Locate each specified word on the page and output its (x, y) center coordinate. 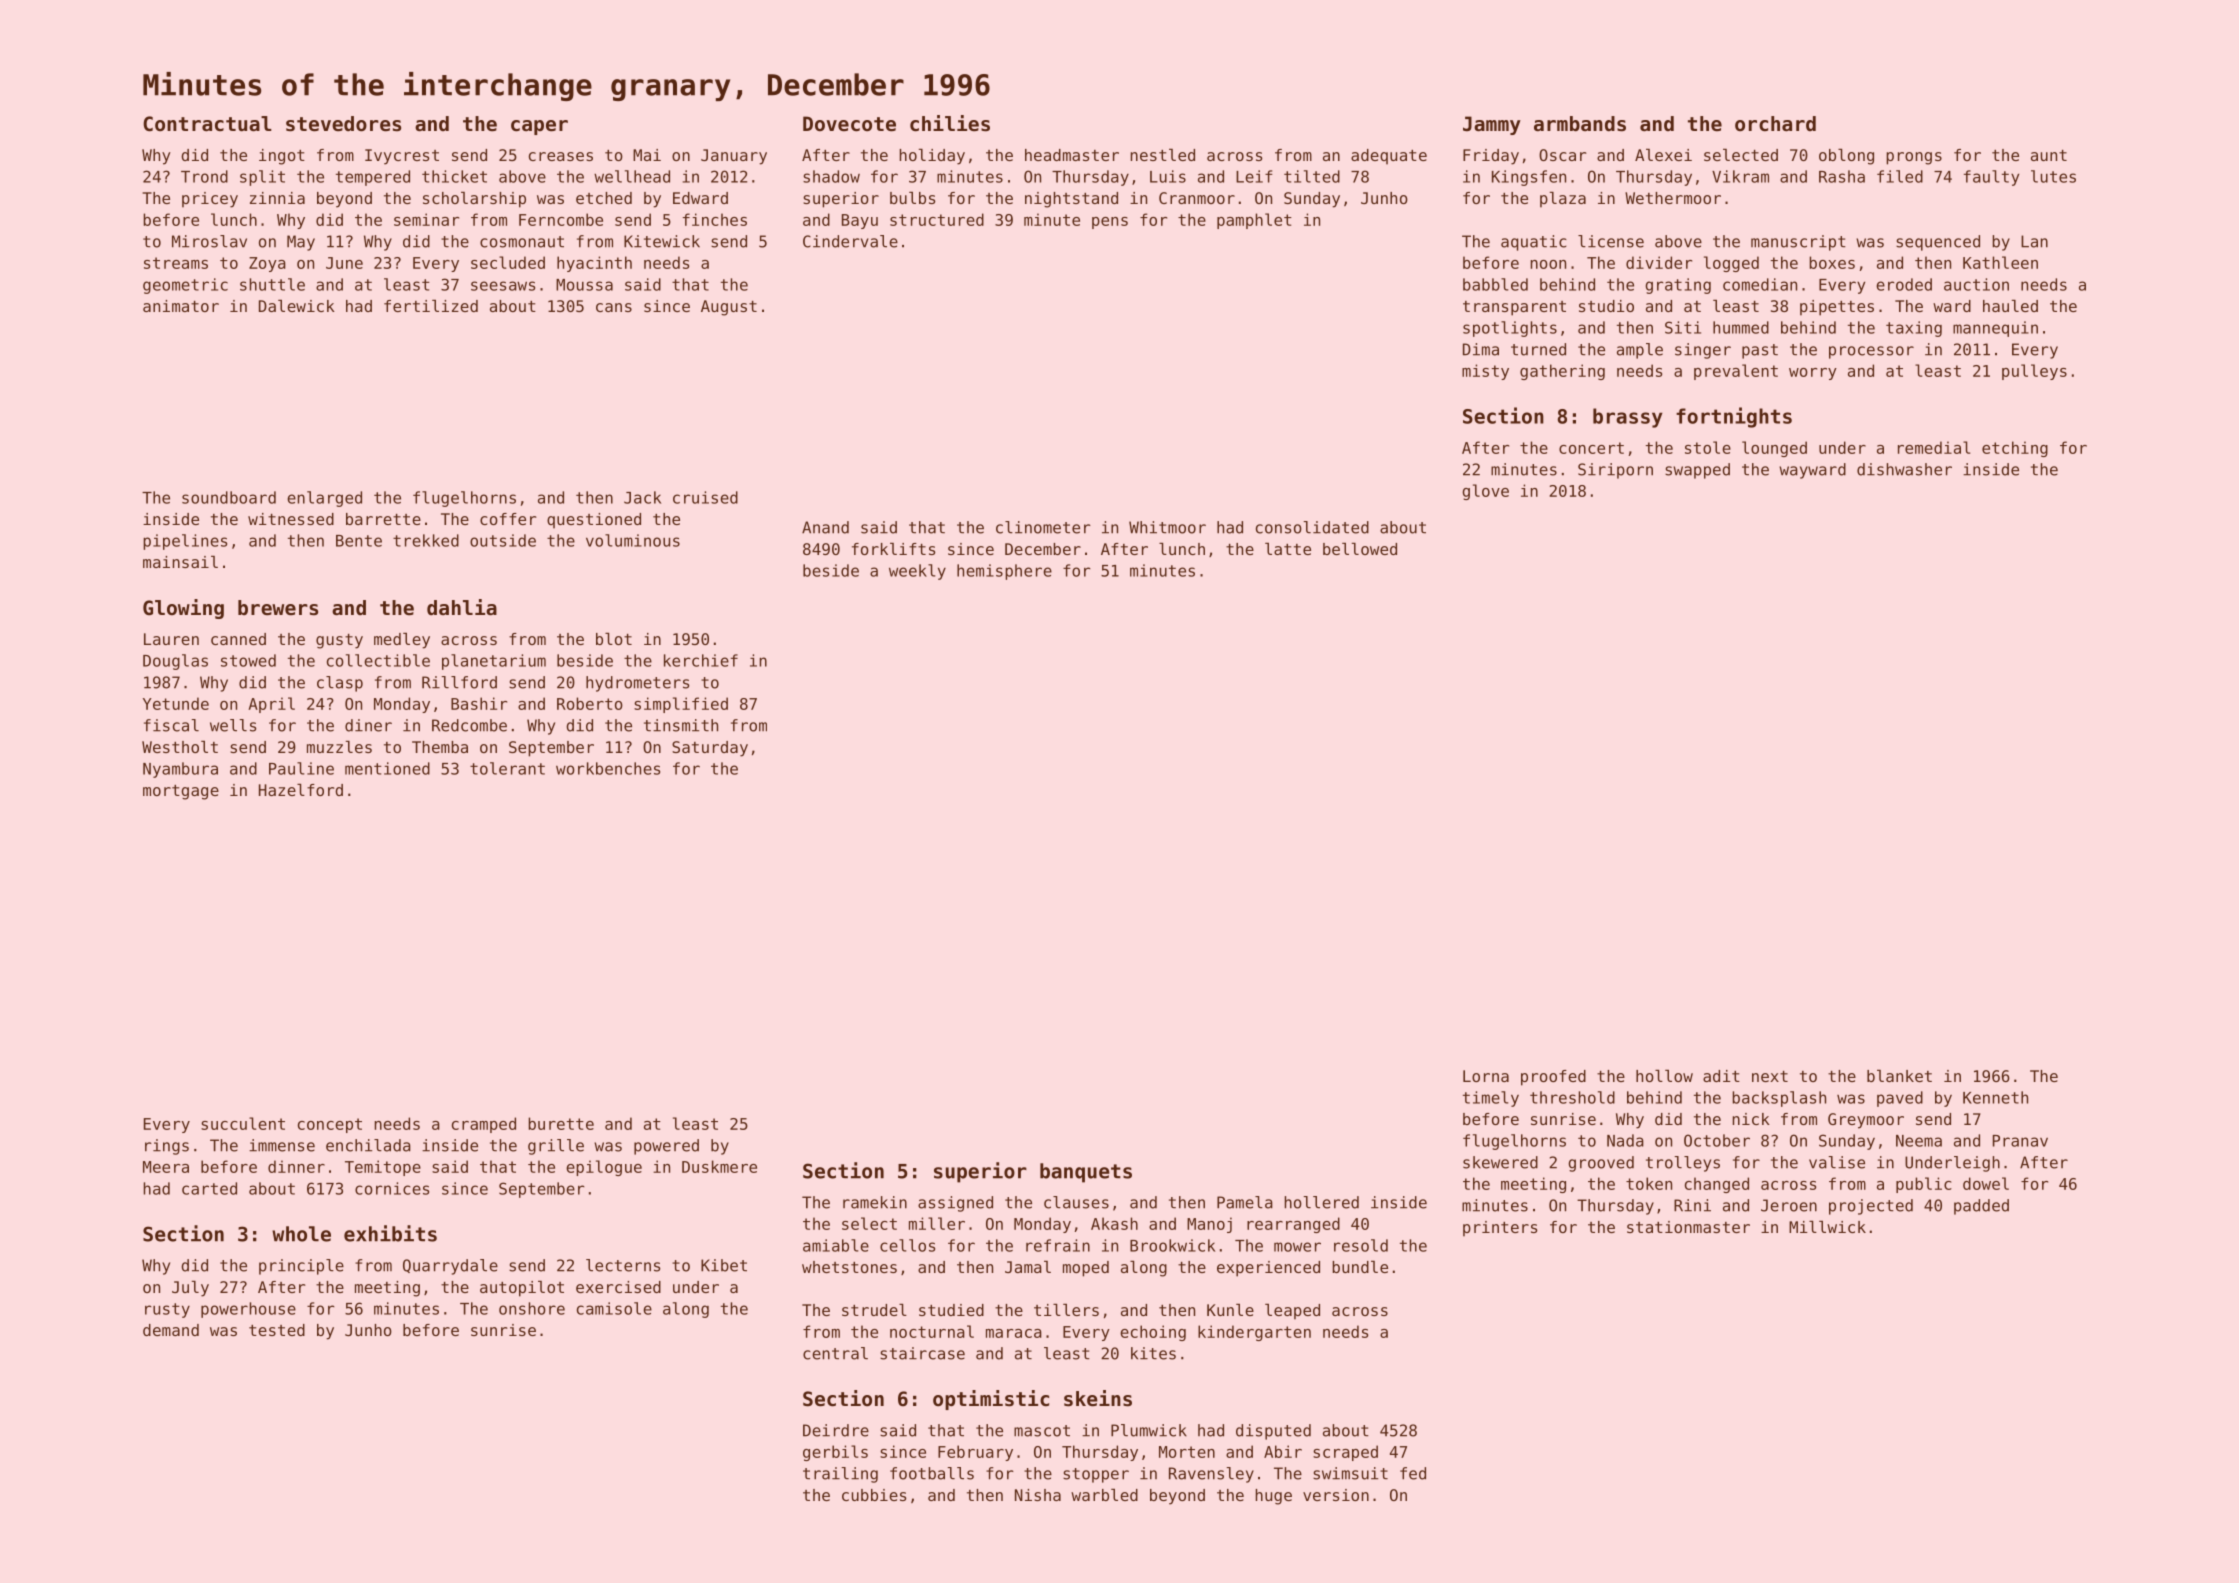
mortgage (181, 792)
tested (277, 1330)
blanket (1899, 1076)
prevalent (1736, 372)
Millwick (1827, 1227)
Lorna (1486, 1076)
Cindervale (850, 241)
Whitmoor (1167, 527)
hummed (1741, 327)
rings (167, 1147)
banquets (1086, 1173)
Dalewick (297, 306)
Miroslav (209, 241)
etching (2015, 449)
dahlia (462, 607)
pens (1110, 223)
